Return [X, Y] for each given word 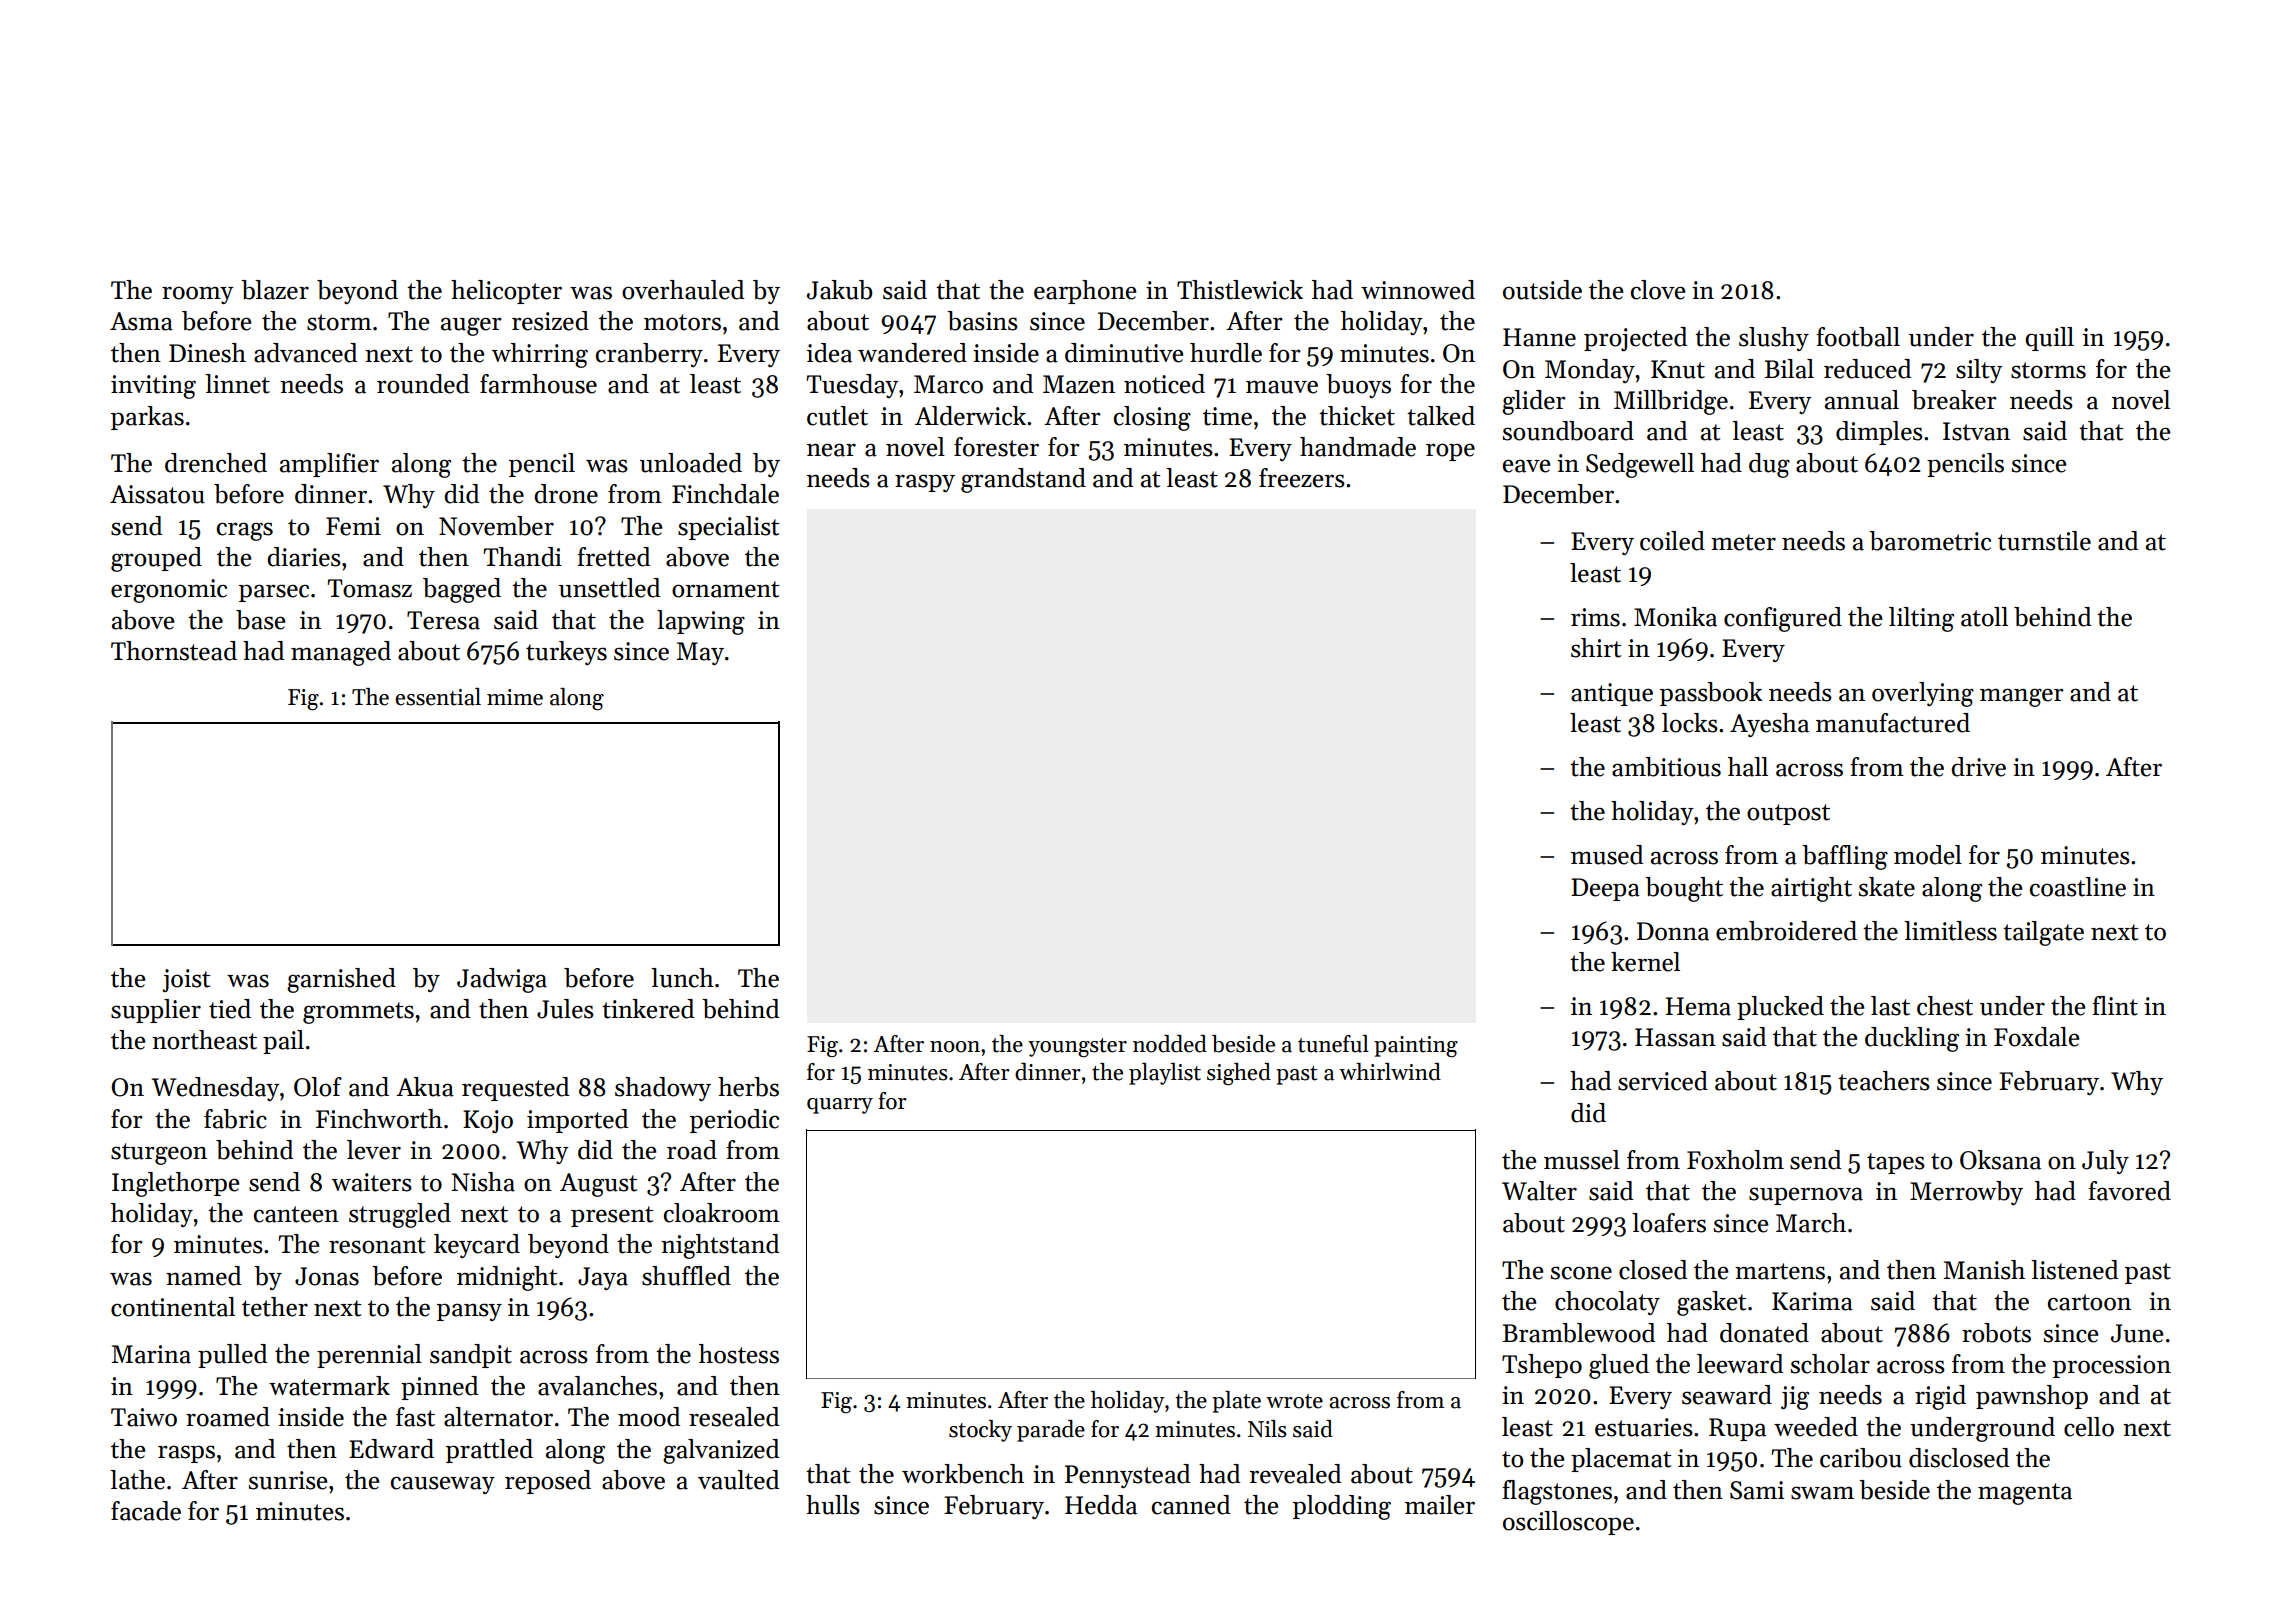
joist [186, 980]
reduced [1867, 369]
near [831, 450]
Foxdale [2036, 1037]
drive [1978, 767]
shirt [1596, 648]
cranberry [649, 355]
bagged [462, 590]
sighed [1239, 1074]
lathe [137, 1480]
